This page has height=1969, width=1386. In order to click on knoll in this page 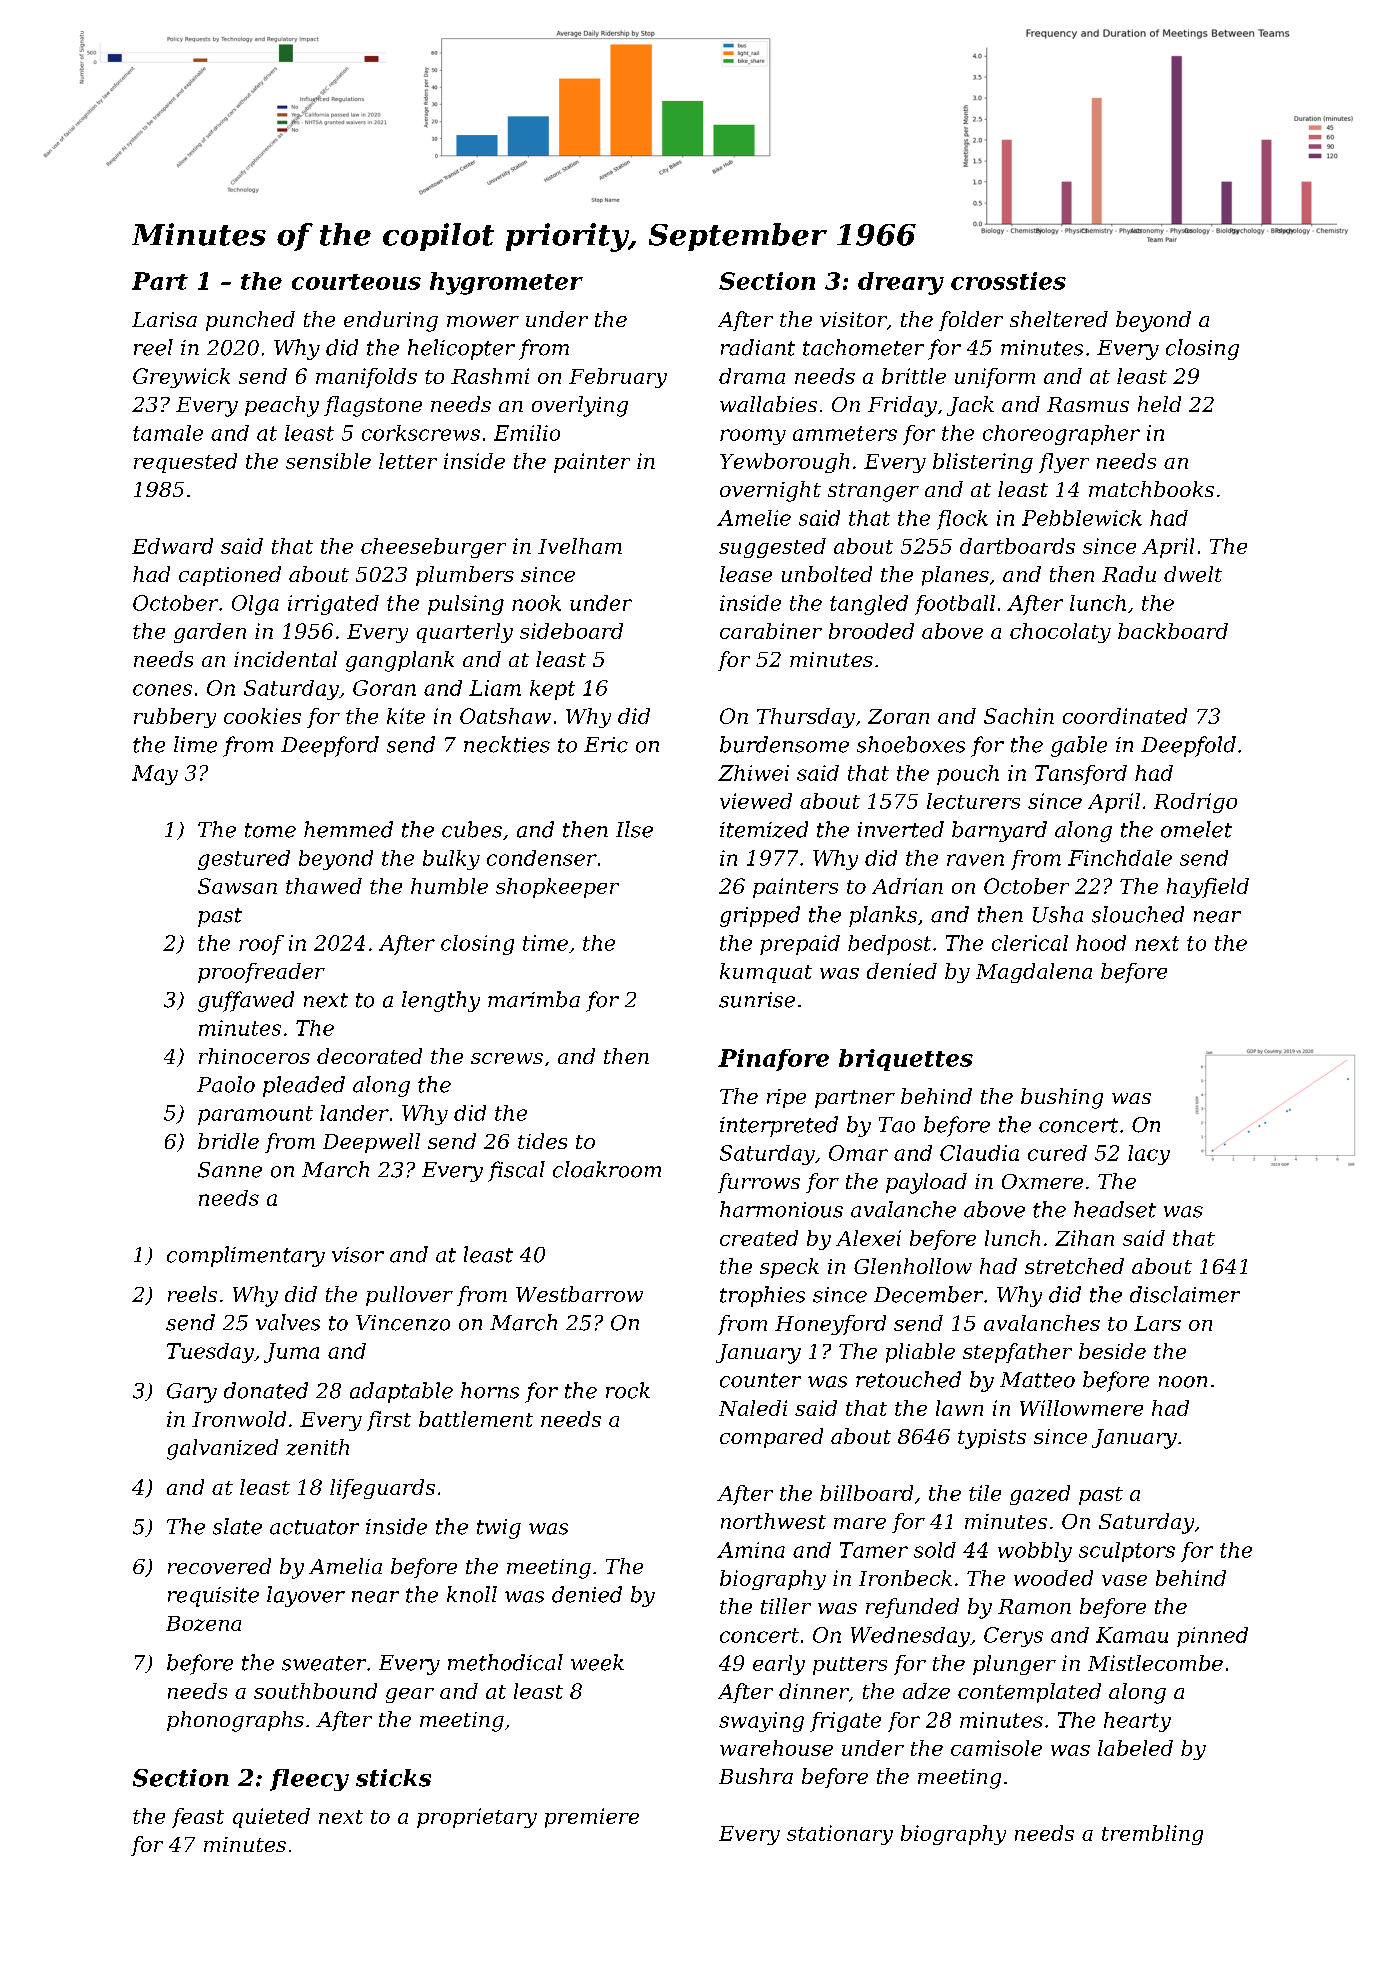, I will do `click(472, 1594)`.
